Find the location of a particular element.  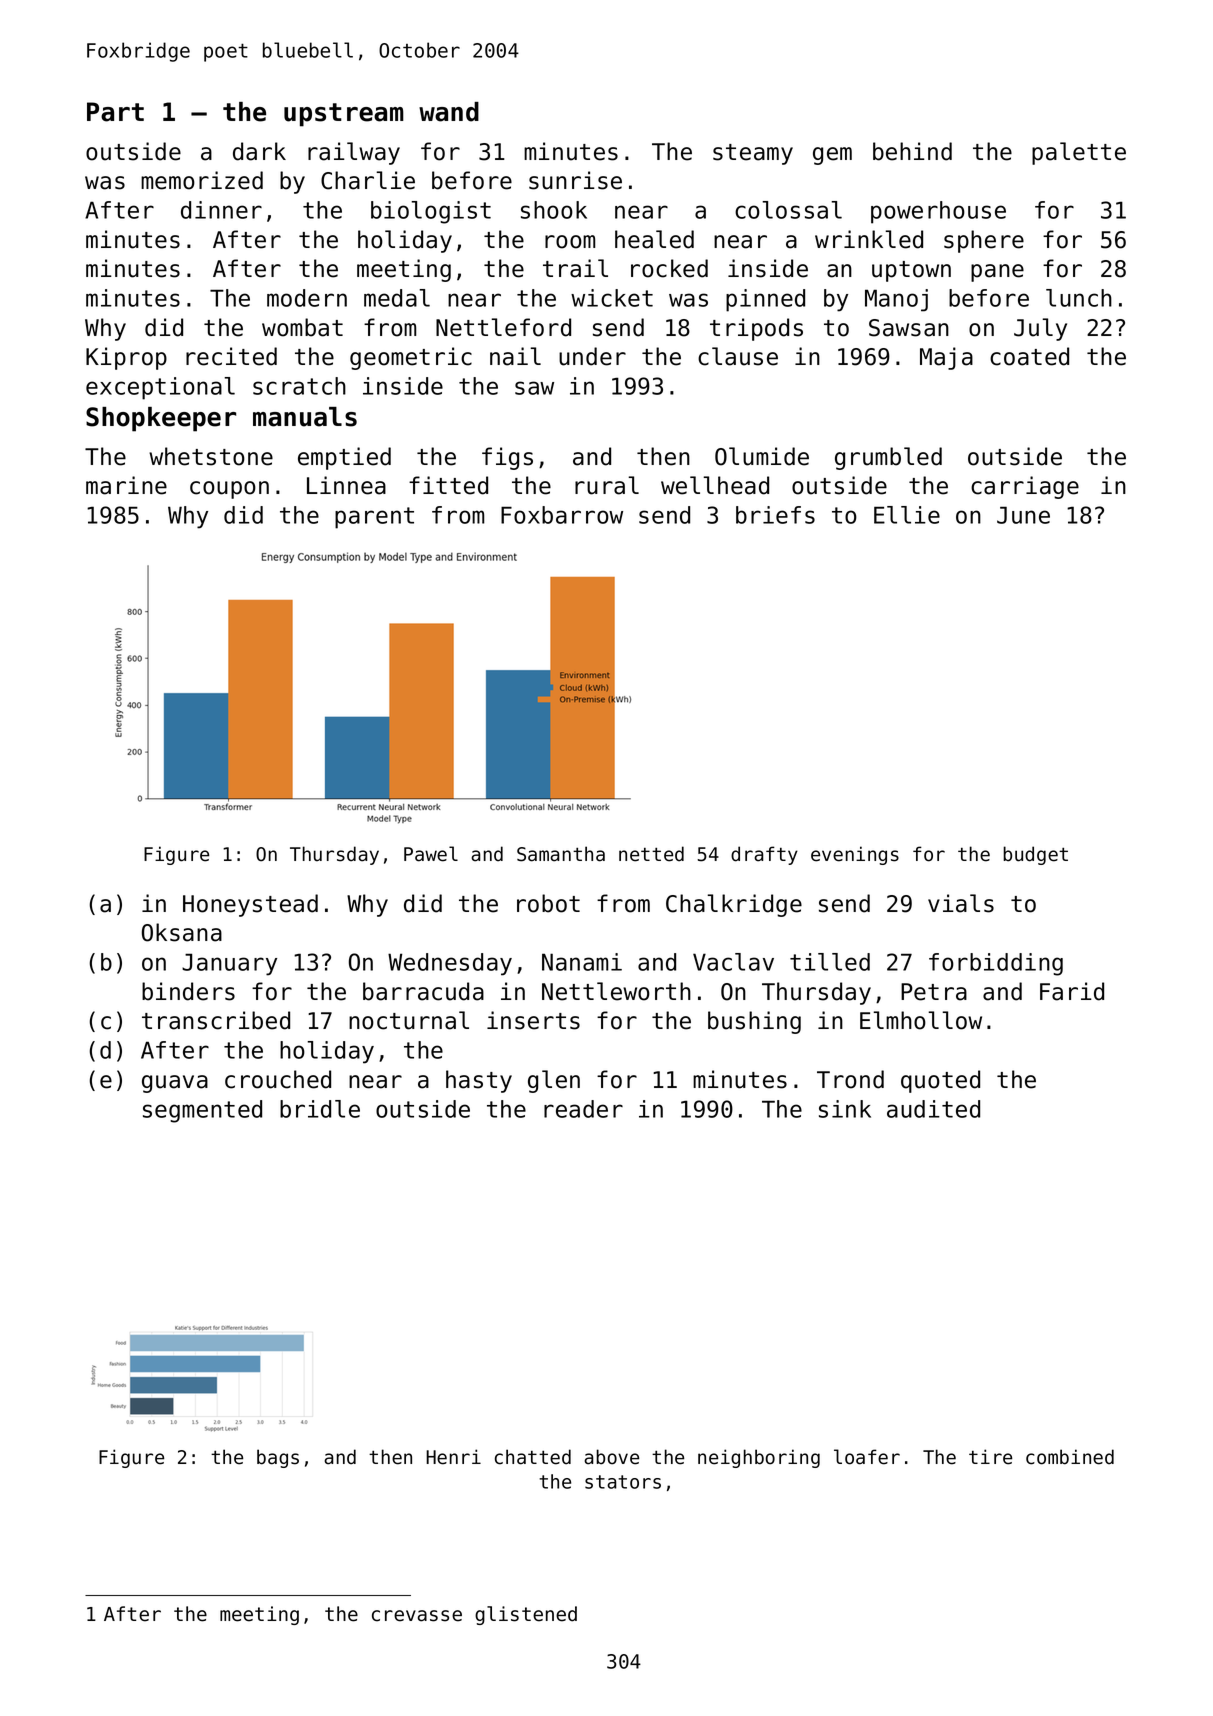

grumbled is located at coordinates (888, 458).
